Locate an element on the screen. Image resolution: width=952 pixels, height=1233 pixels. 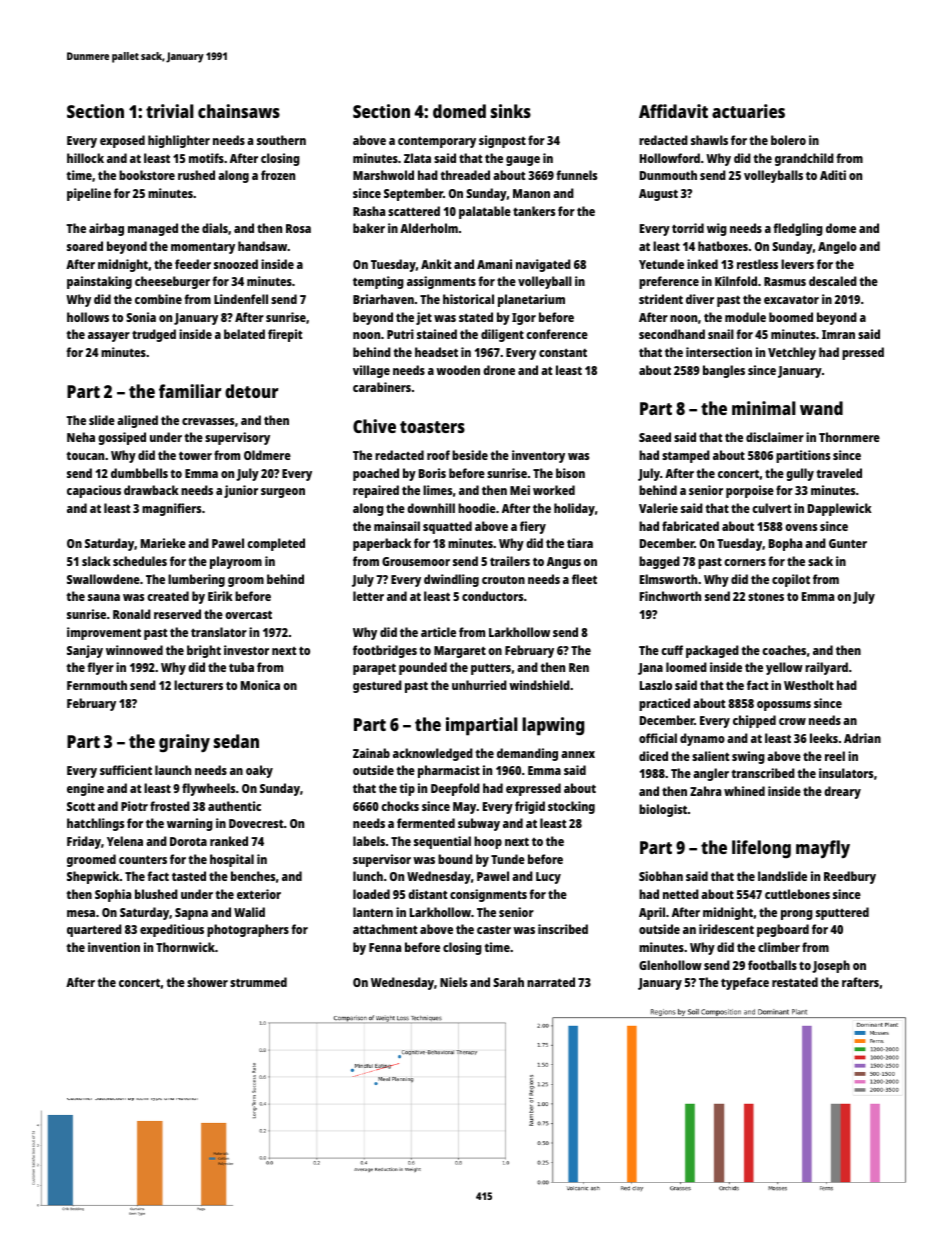
loomed is located at coordinates (686, 667).
